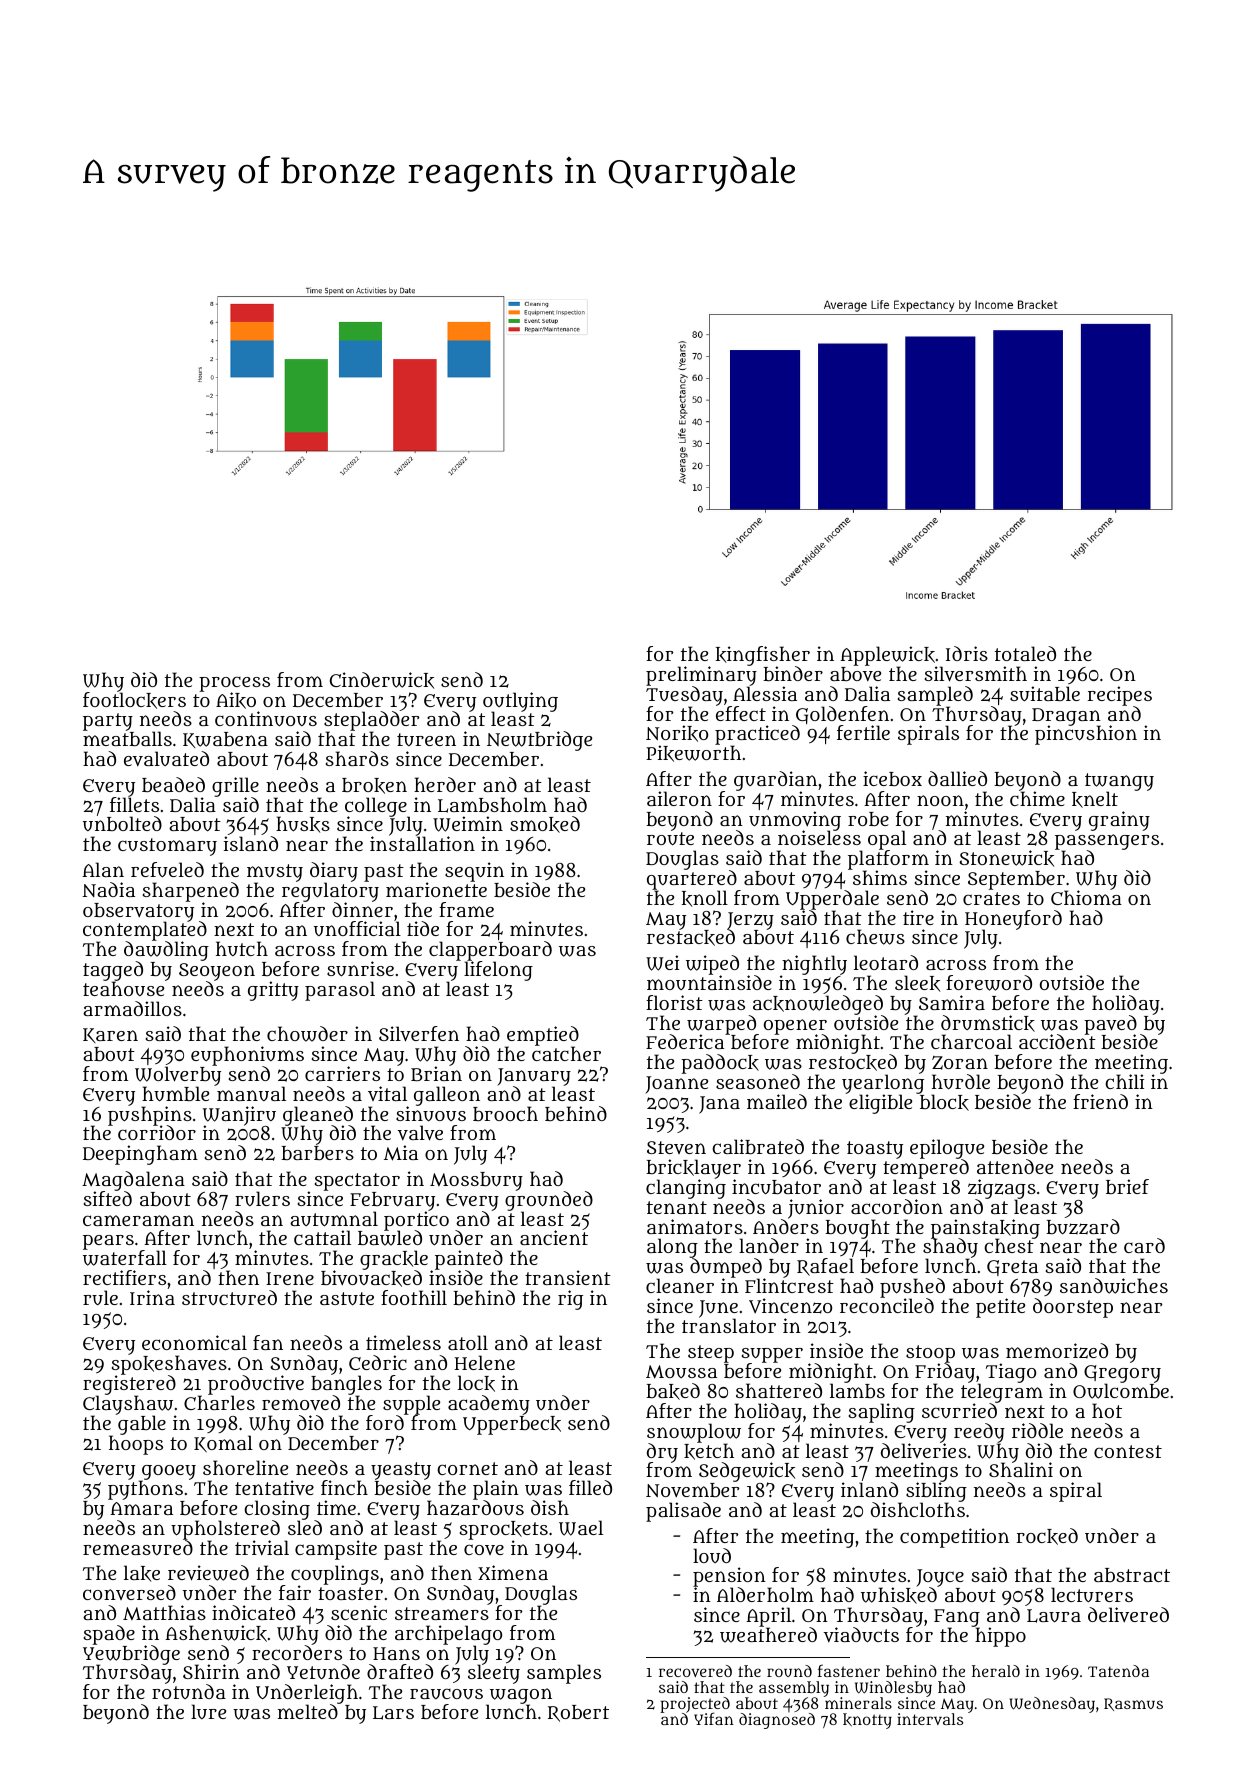 This page has height=1782, width=1260. I want to click on hoops, so click(136, 1445).
